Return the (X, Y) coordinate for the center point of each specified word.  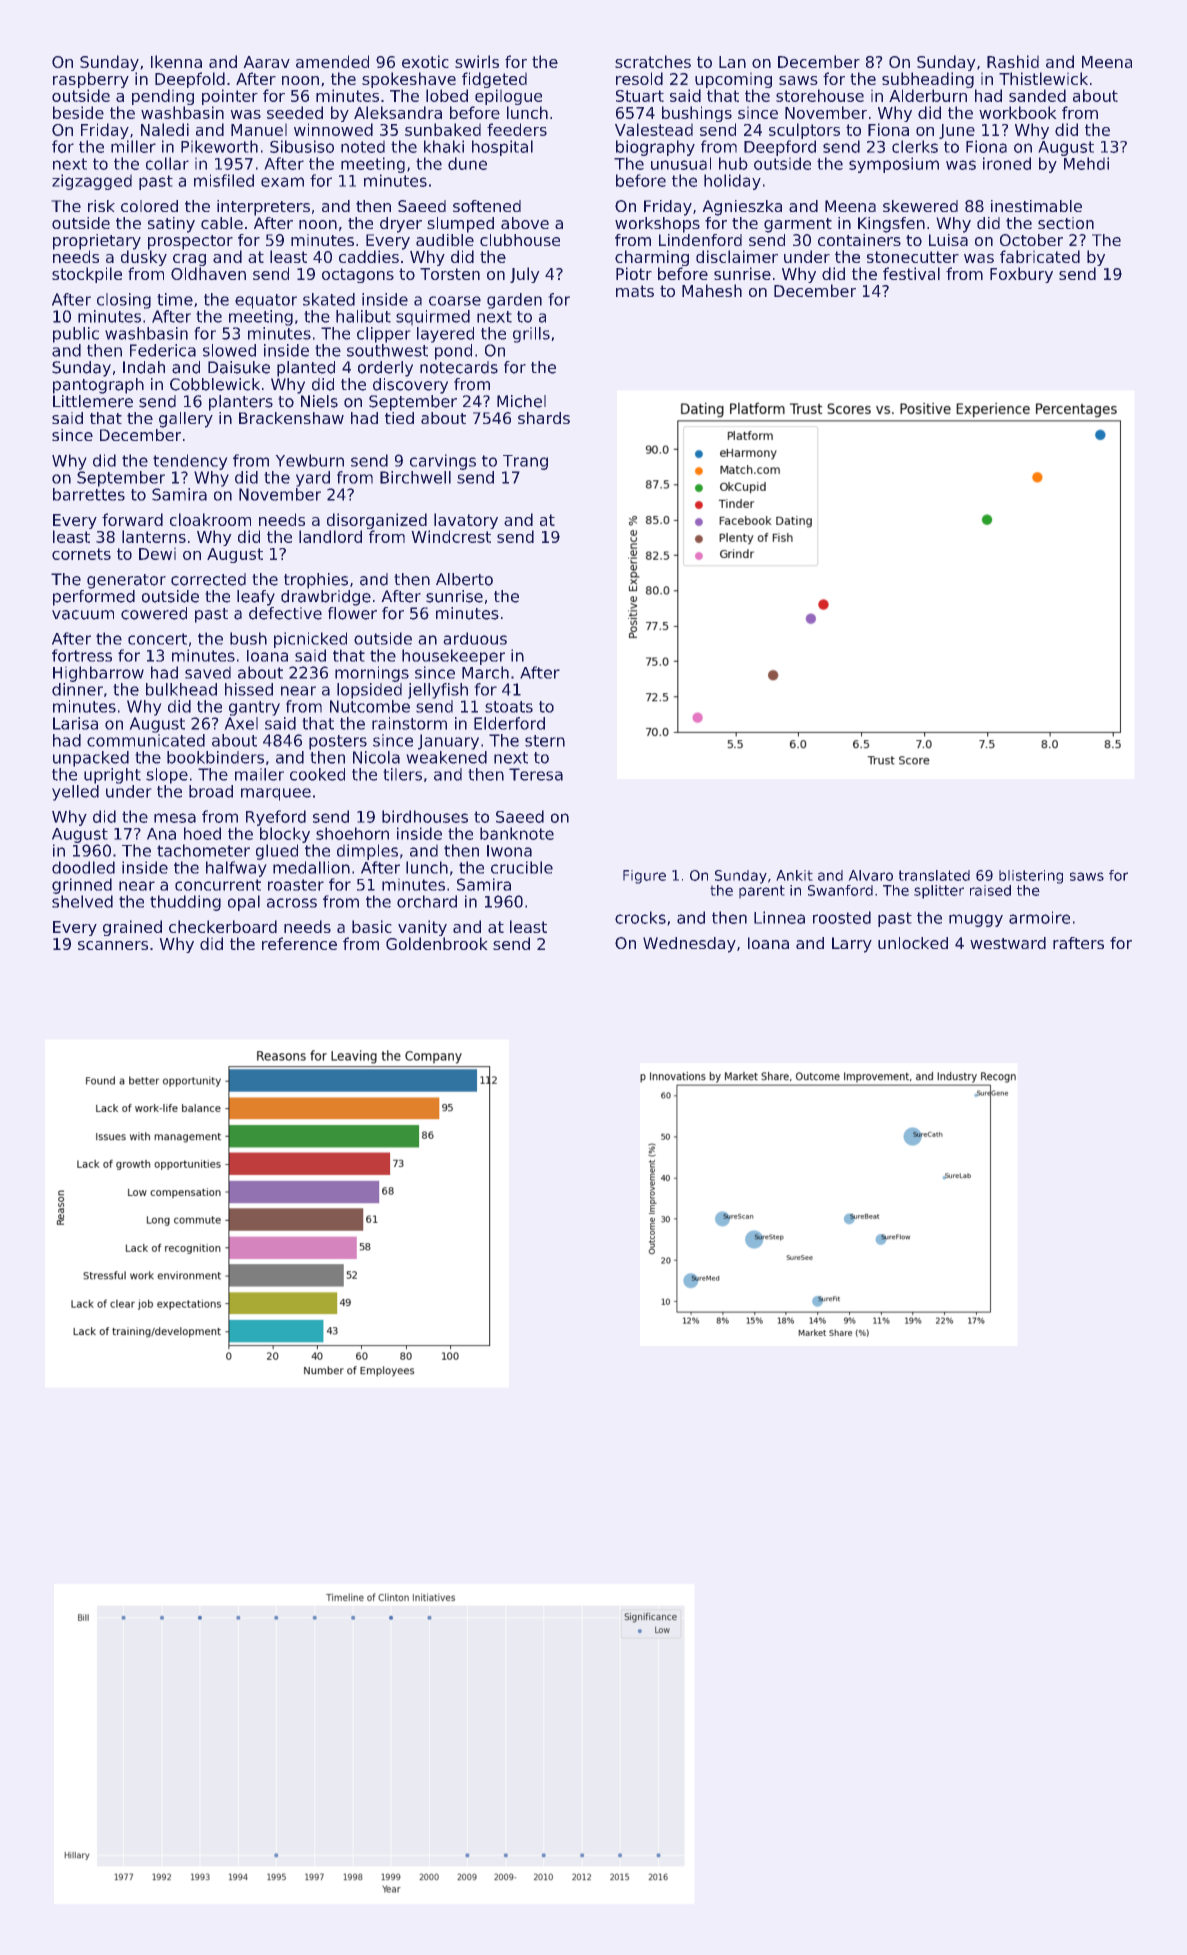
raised (990, 890)
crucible (522, 867)
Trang (525, 462)
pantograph (98, 386)
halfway (236, 869)
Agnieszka (742, 208)
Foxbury (1021, 275)
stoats (509, 707)
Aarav (267, 62)
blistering (1031, 877)
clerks (915, 146)
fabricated (1040, 256)
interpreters (263, 208)
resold (639, 78)
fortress (82, 655)
